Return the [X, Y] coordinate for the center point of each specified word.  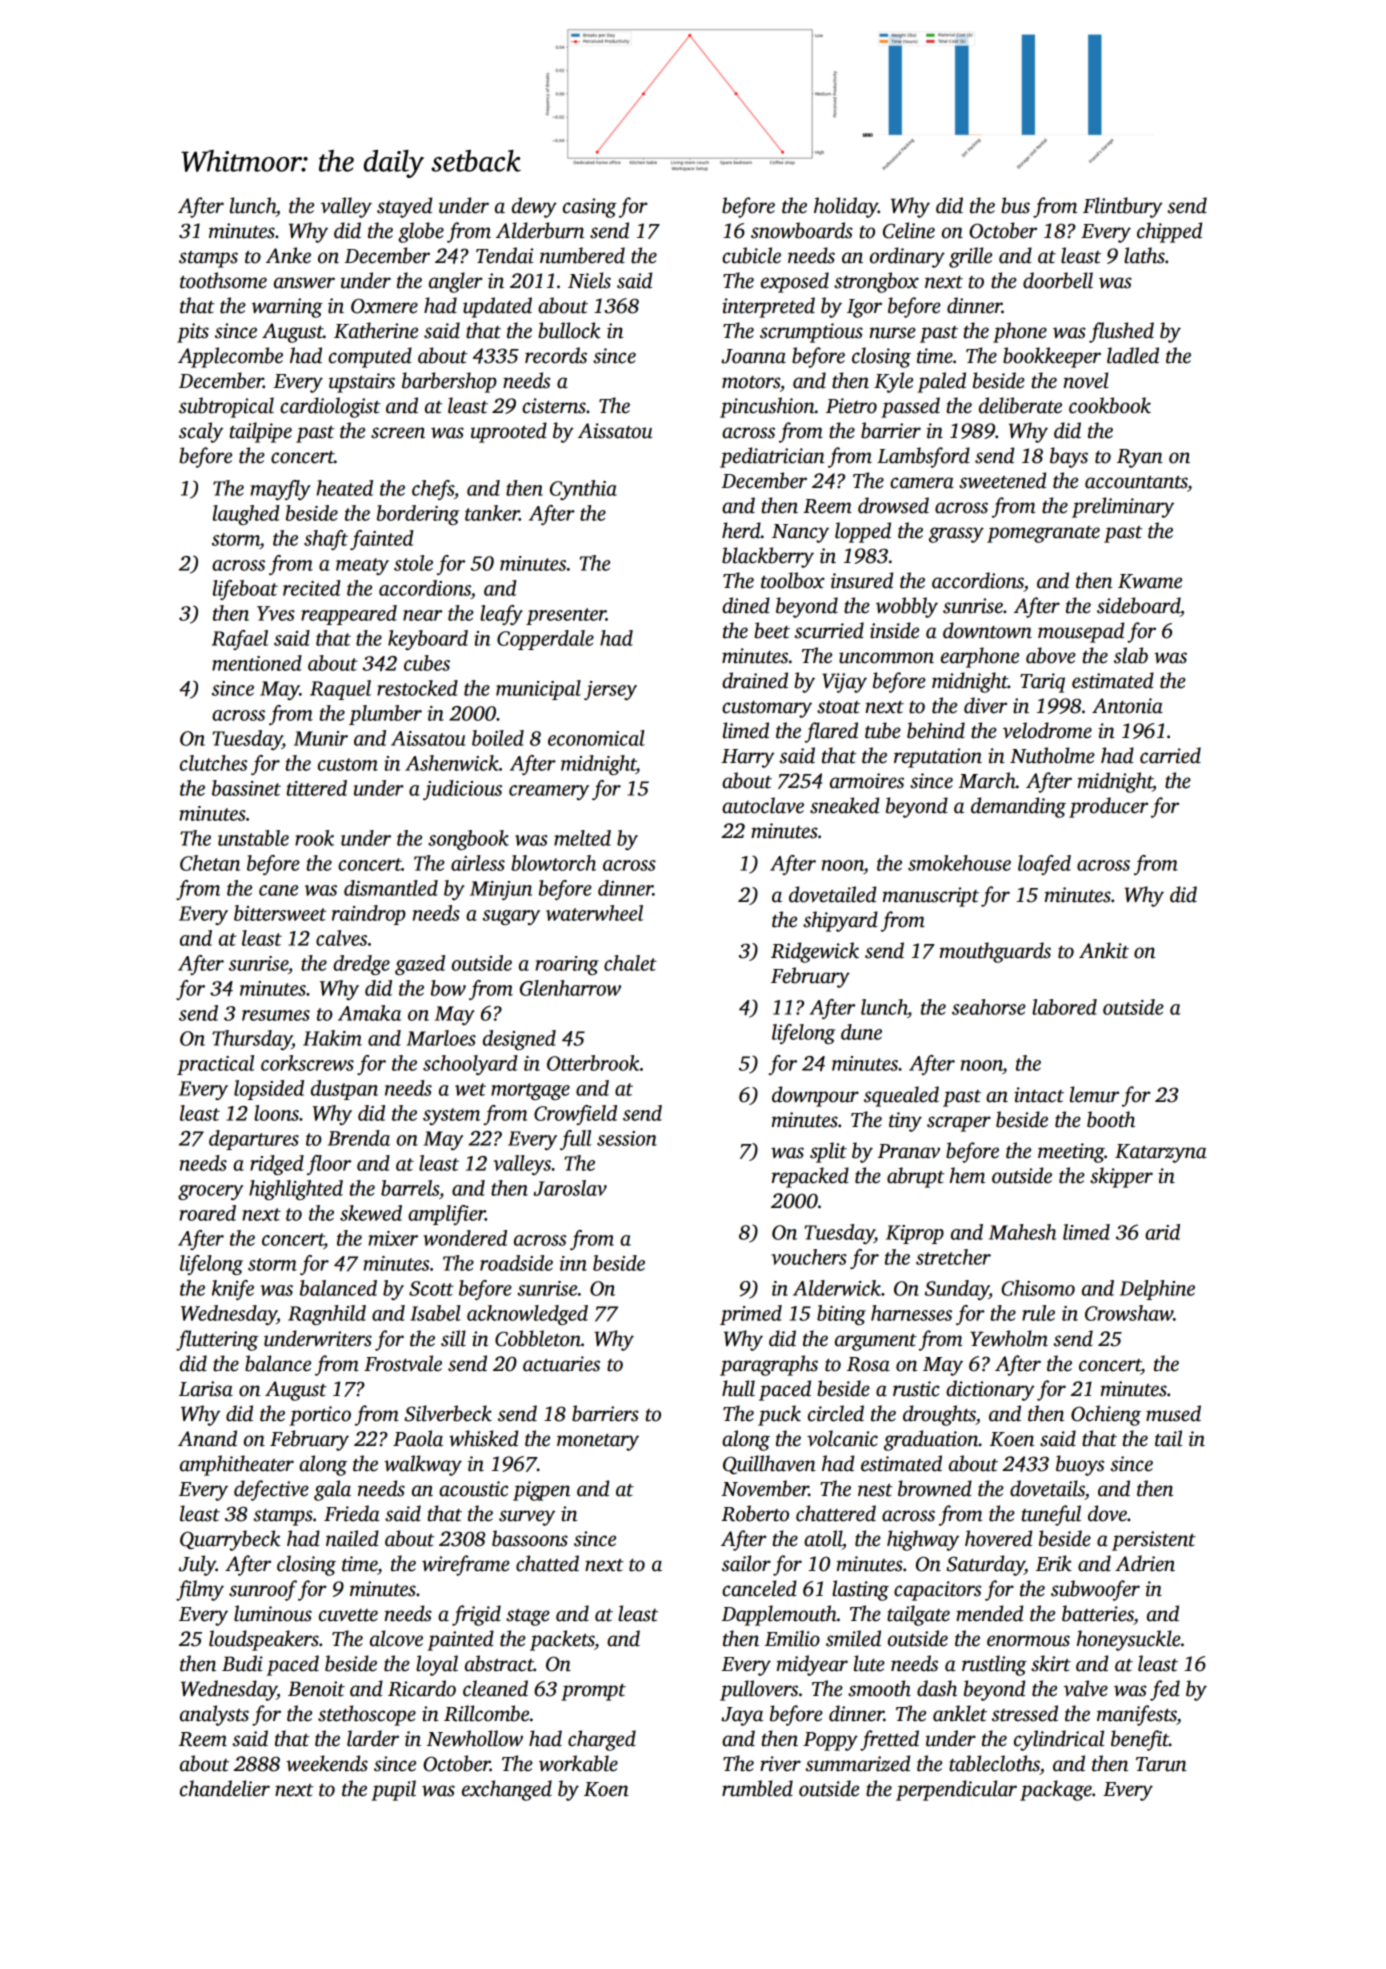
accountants [1136, 482]
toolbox [793, 580]
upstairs [362, 383]
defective [271, 1490]
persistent [1154, 1541]
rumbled [757, 1788]
